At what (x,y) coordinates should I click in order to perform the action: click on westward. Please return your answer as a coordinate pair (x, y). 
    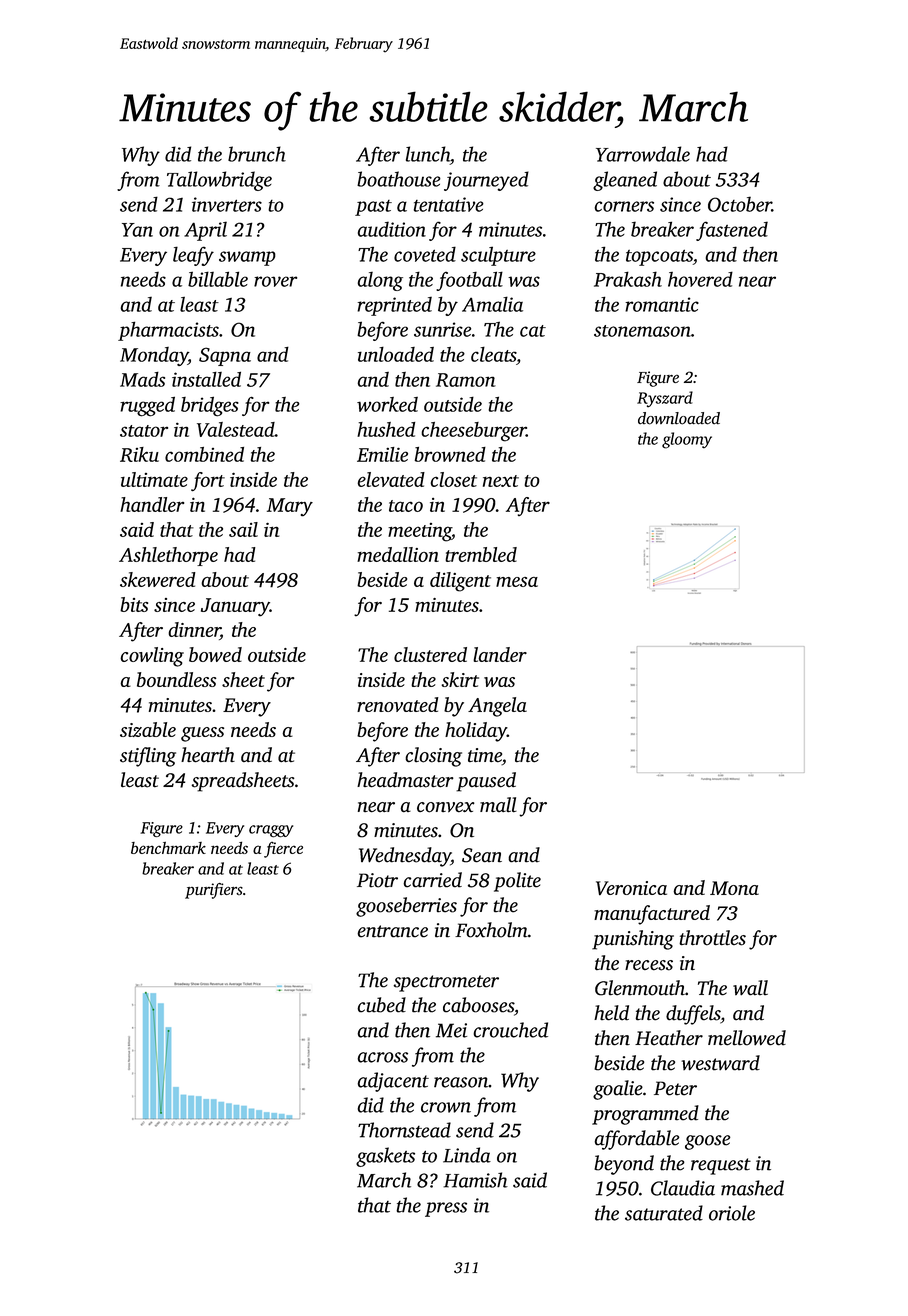
    Looking at the image, I should click on (720, 1063).
